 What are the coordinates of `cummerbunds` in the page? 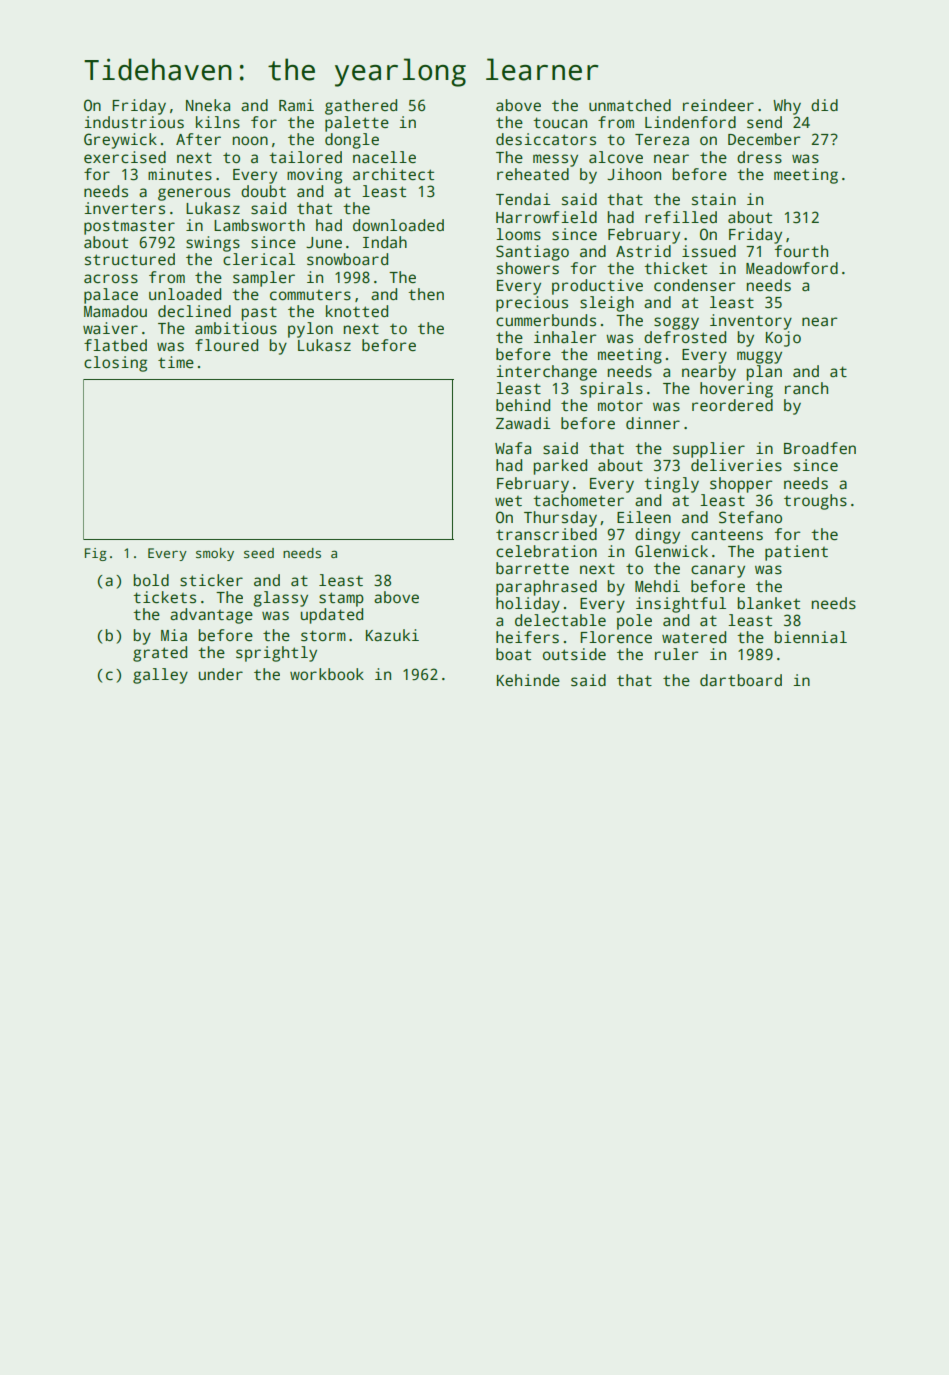 It's located at (546, 320).
